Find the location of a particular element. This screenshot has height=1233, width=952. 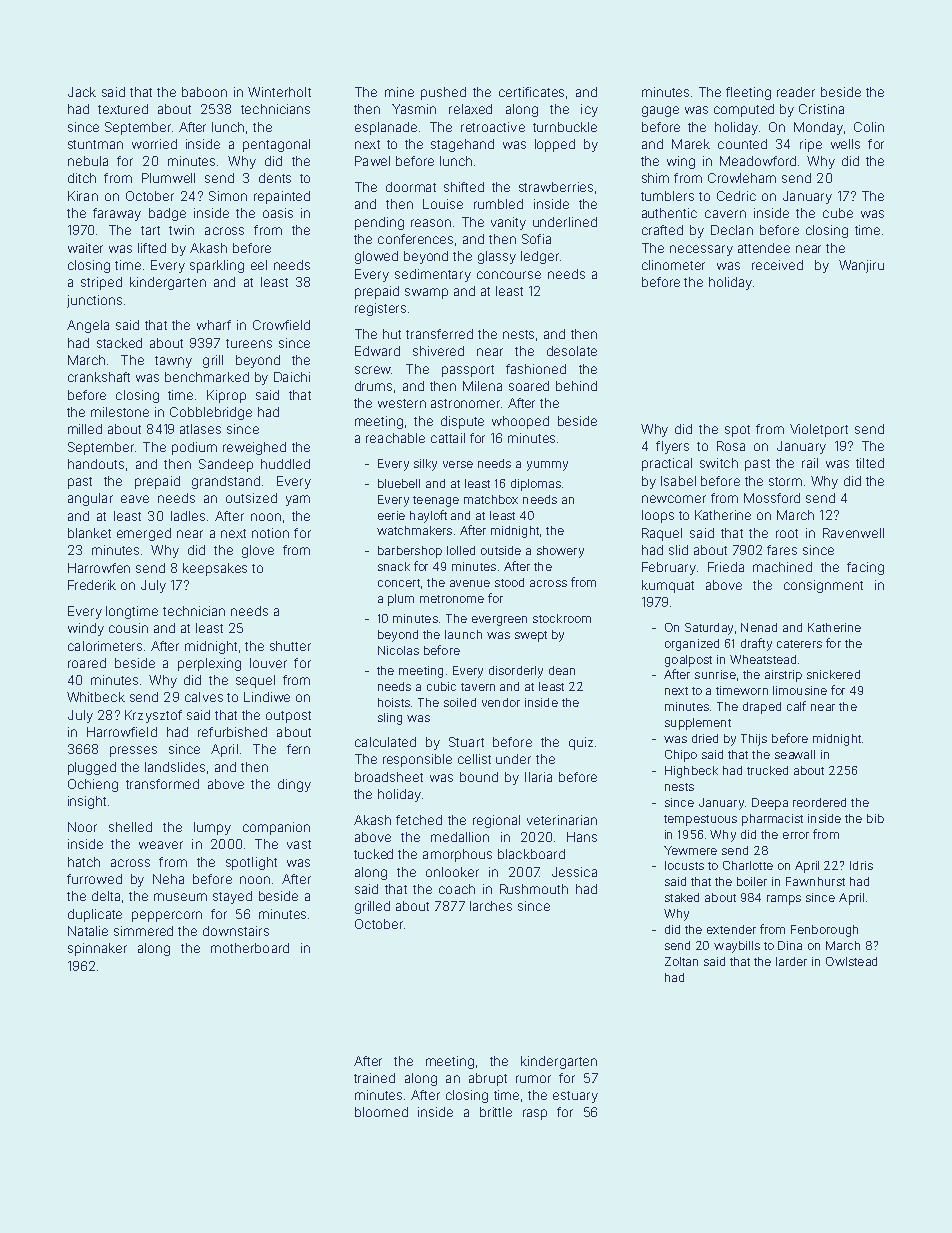

pushed is located at coordinates (443, 93).
